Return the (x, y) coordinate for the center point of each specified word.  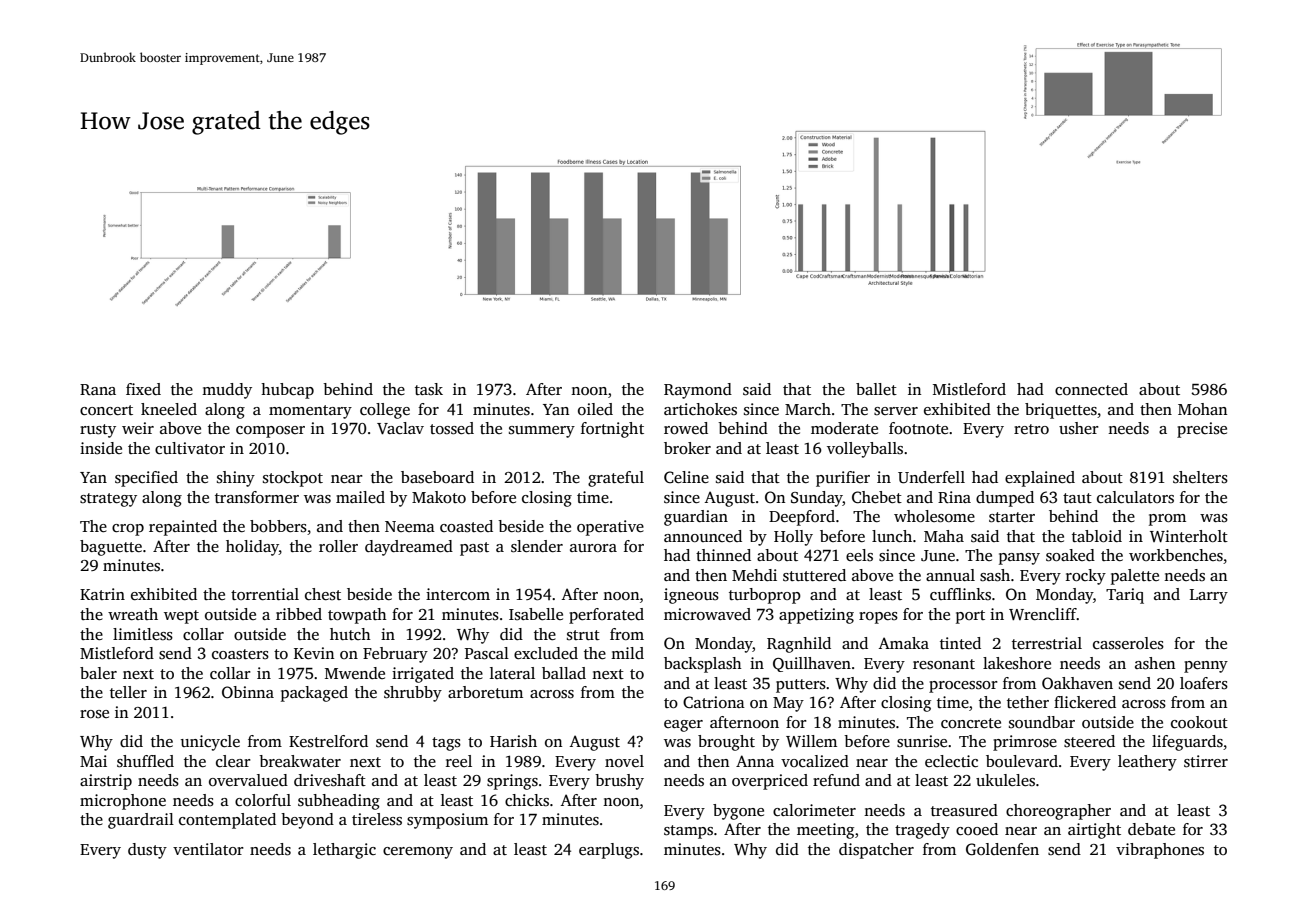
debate (1151, 829)
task (429, 389)
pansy (1019, 559)
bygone (738, 812)
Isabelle (536, 614)
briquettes (1061, 411)
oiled (595, 409)
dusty (147, 851)
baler (98, 673)
